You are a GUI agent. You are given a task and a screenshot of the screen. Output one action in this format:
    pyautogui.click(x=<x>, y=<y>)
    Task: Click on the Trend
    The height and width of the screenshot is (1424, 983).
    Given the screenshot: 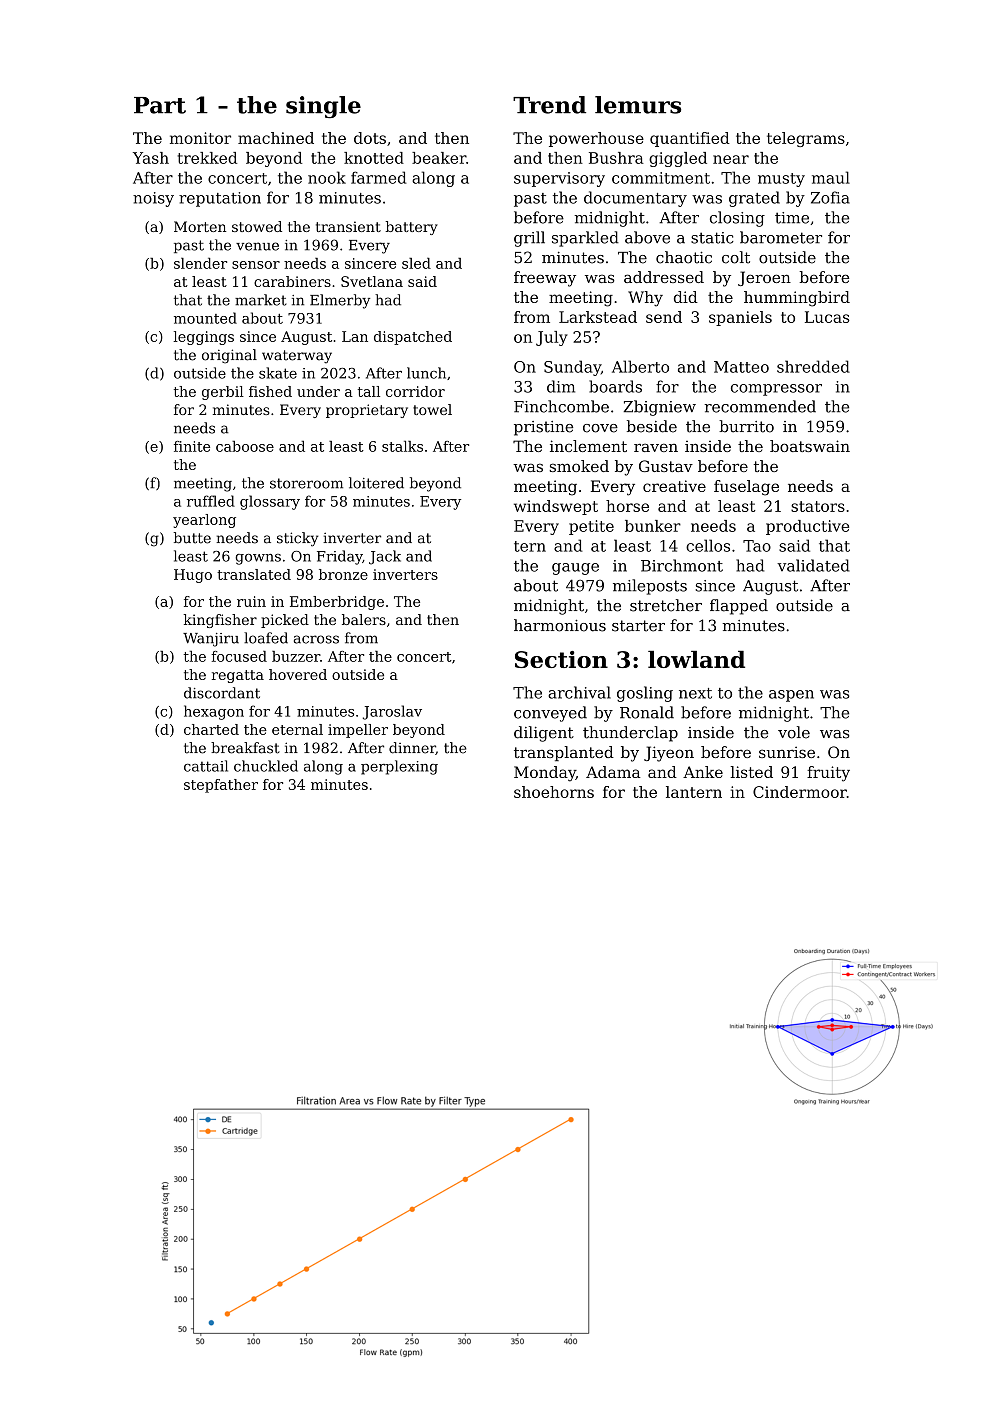 What is the action you would take?
    pyautogui.click(x=549, y=105)
